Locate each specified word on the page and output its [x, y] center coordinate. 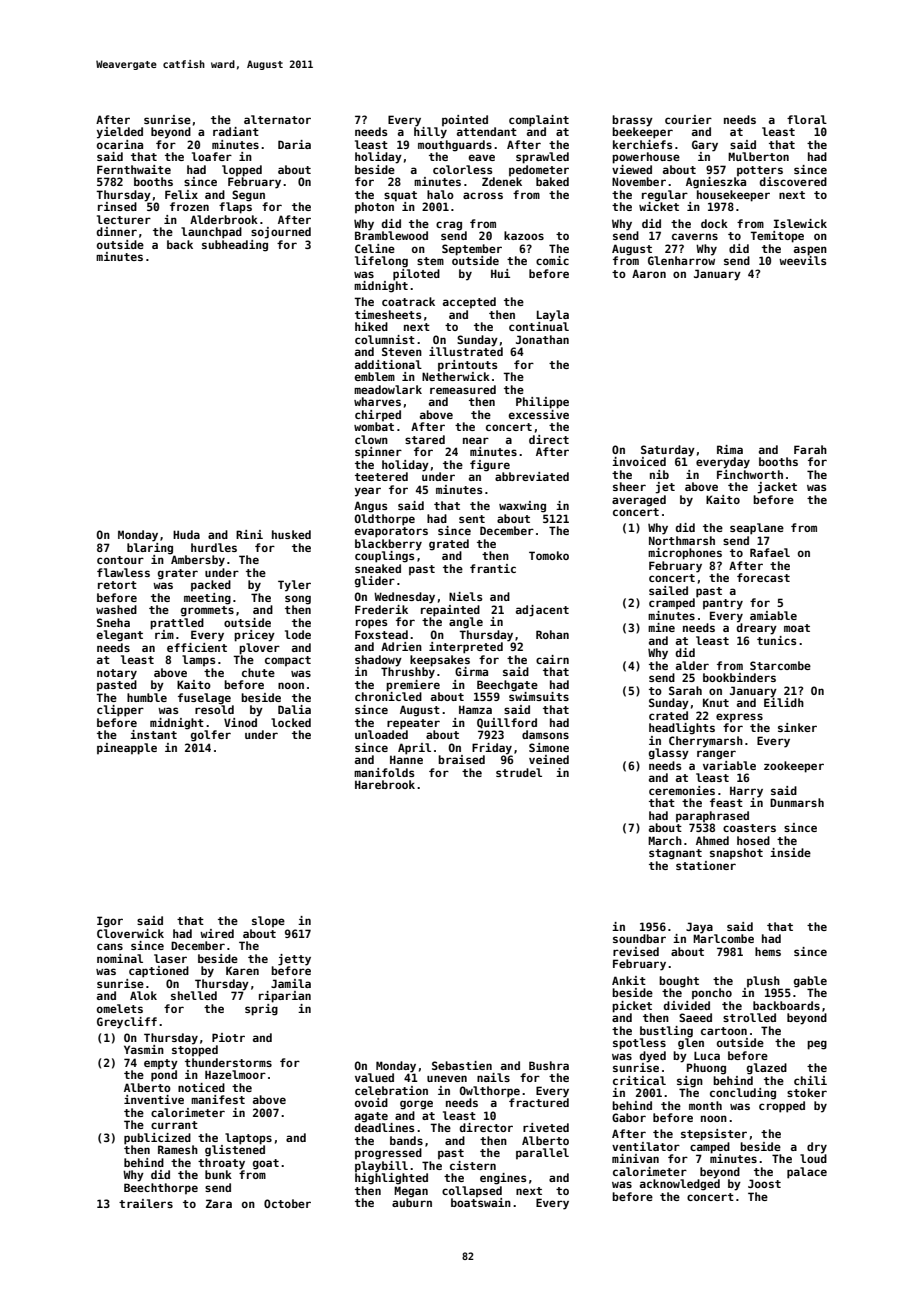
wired [217, 933]
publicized [157, 1139]
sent [472, 519]
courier [688, 119]
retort [117, 585]
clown [371, 439]
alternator [277, 119]
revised [636, 951]
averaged [639, 501]
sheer [629, 486]
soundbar [639, 938]
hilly [430, 133]
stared [425, 439]
